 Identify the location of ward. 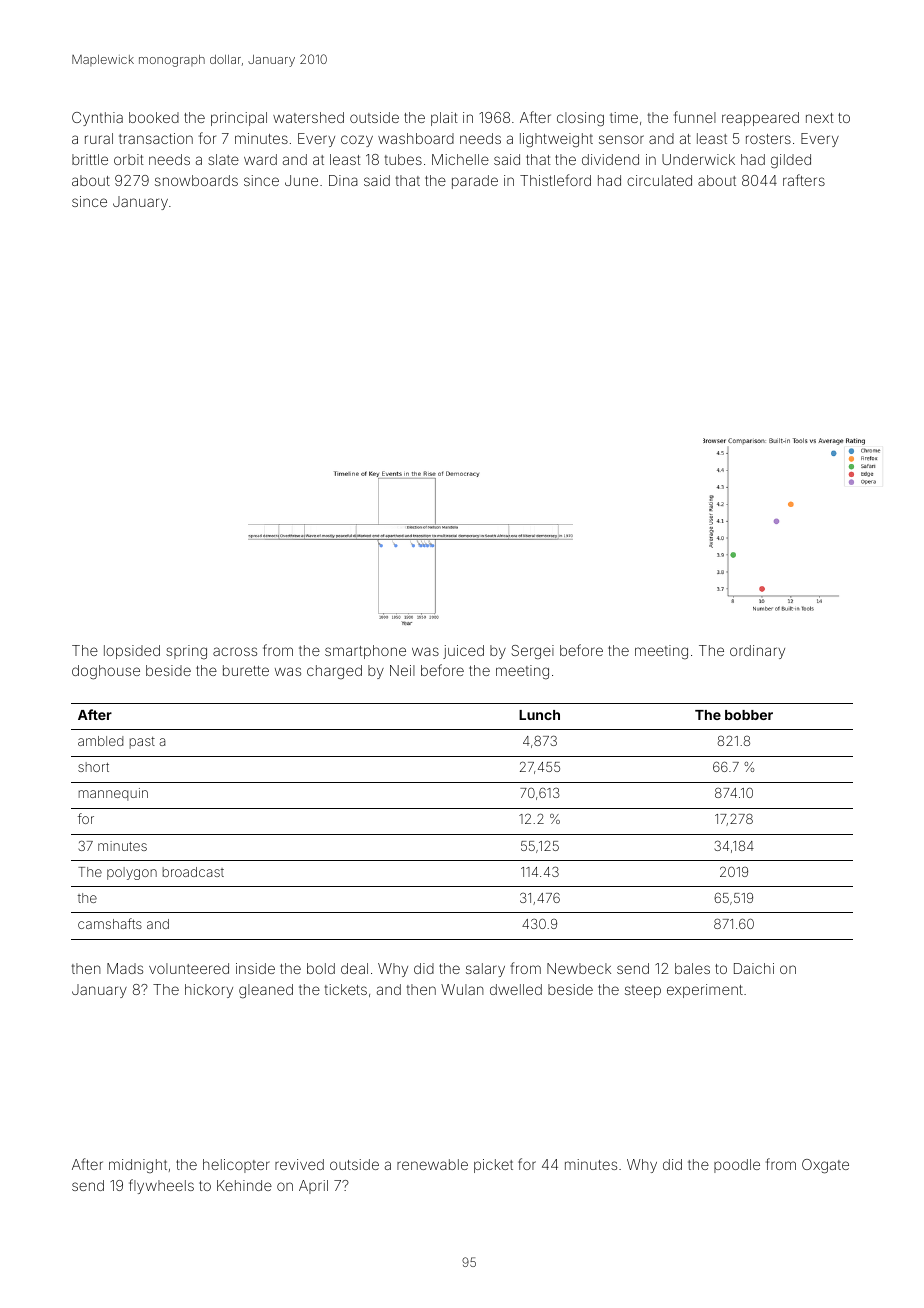
(260, 159).
